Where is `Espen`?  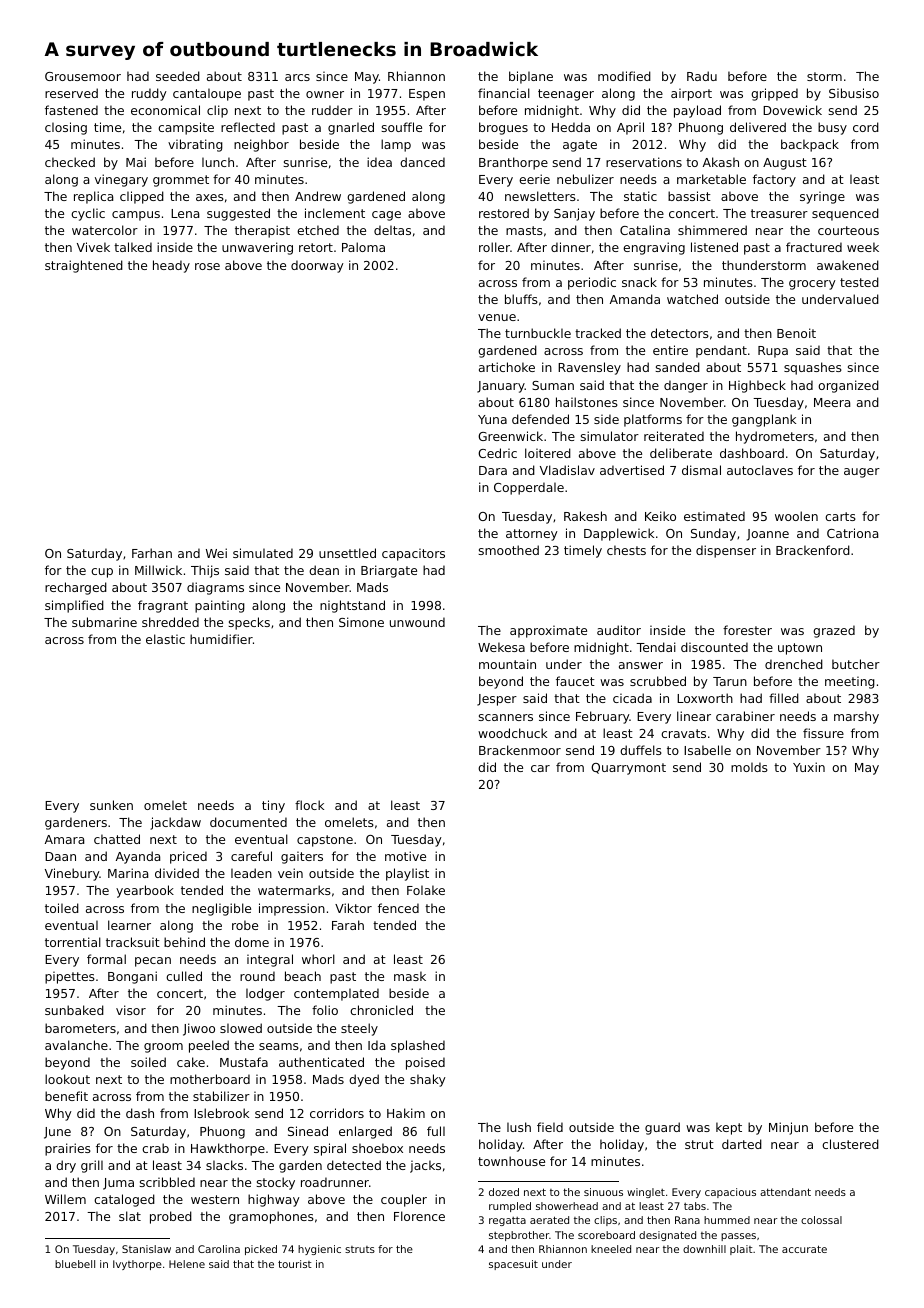
Espen is located at coordinates (427, 95).
